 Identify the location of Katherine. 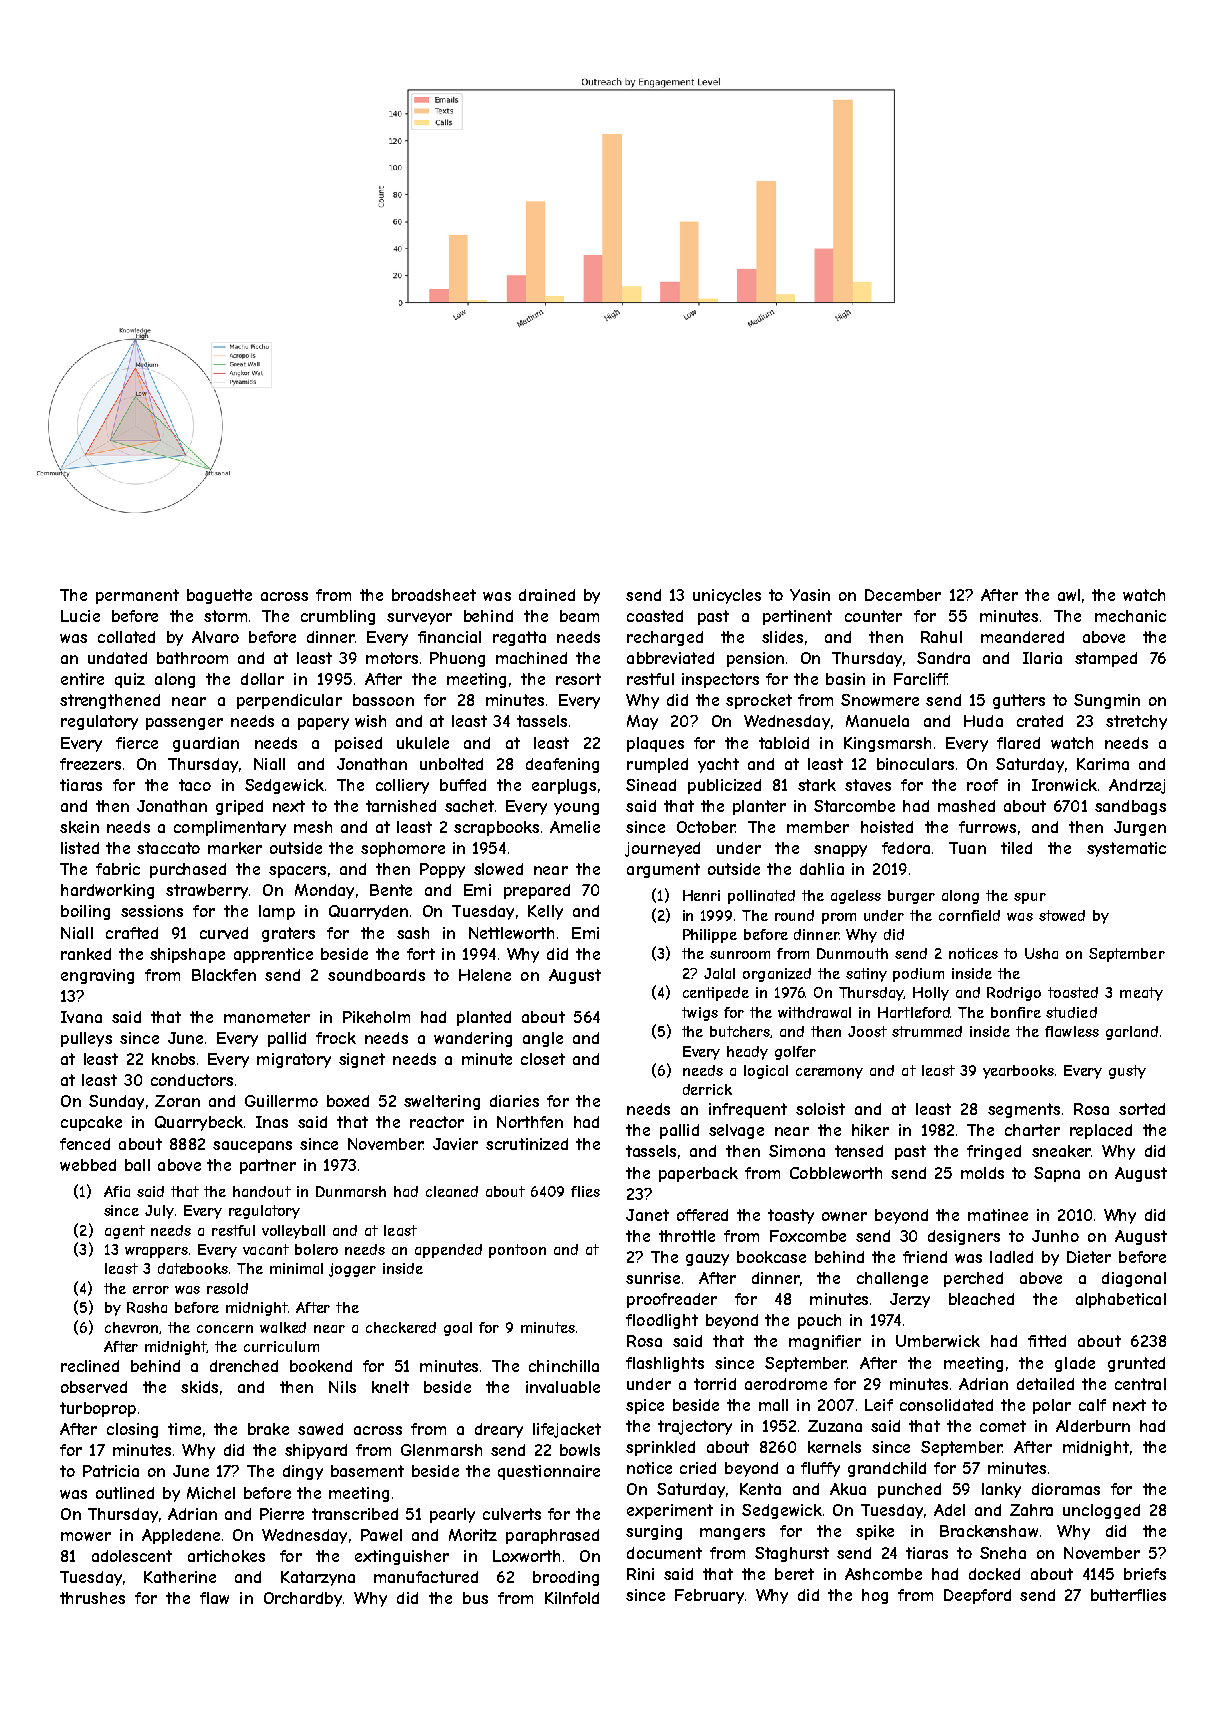
(180, 1577).
